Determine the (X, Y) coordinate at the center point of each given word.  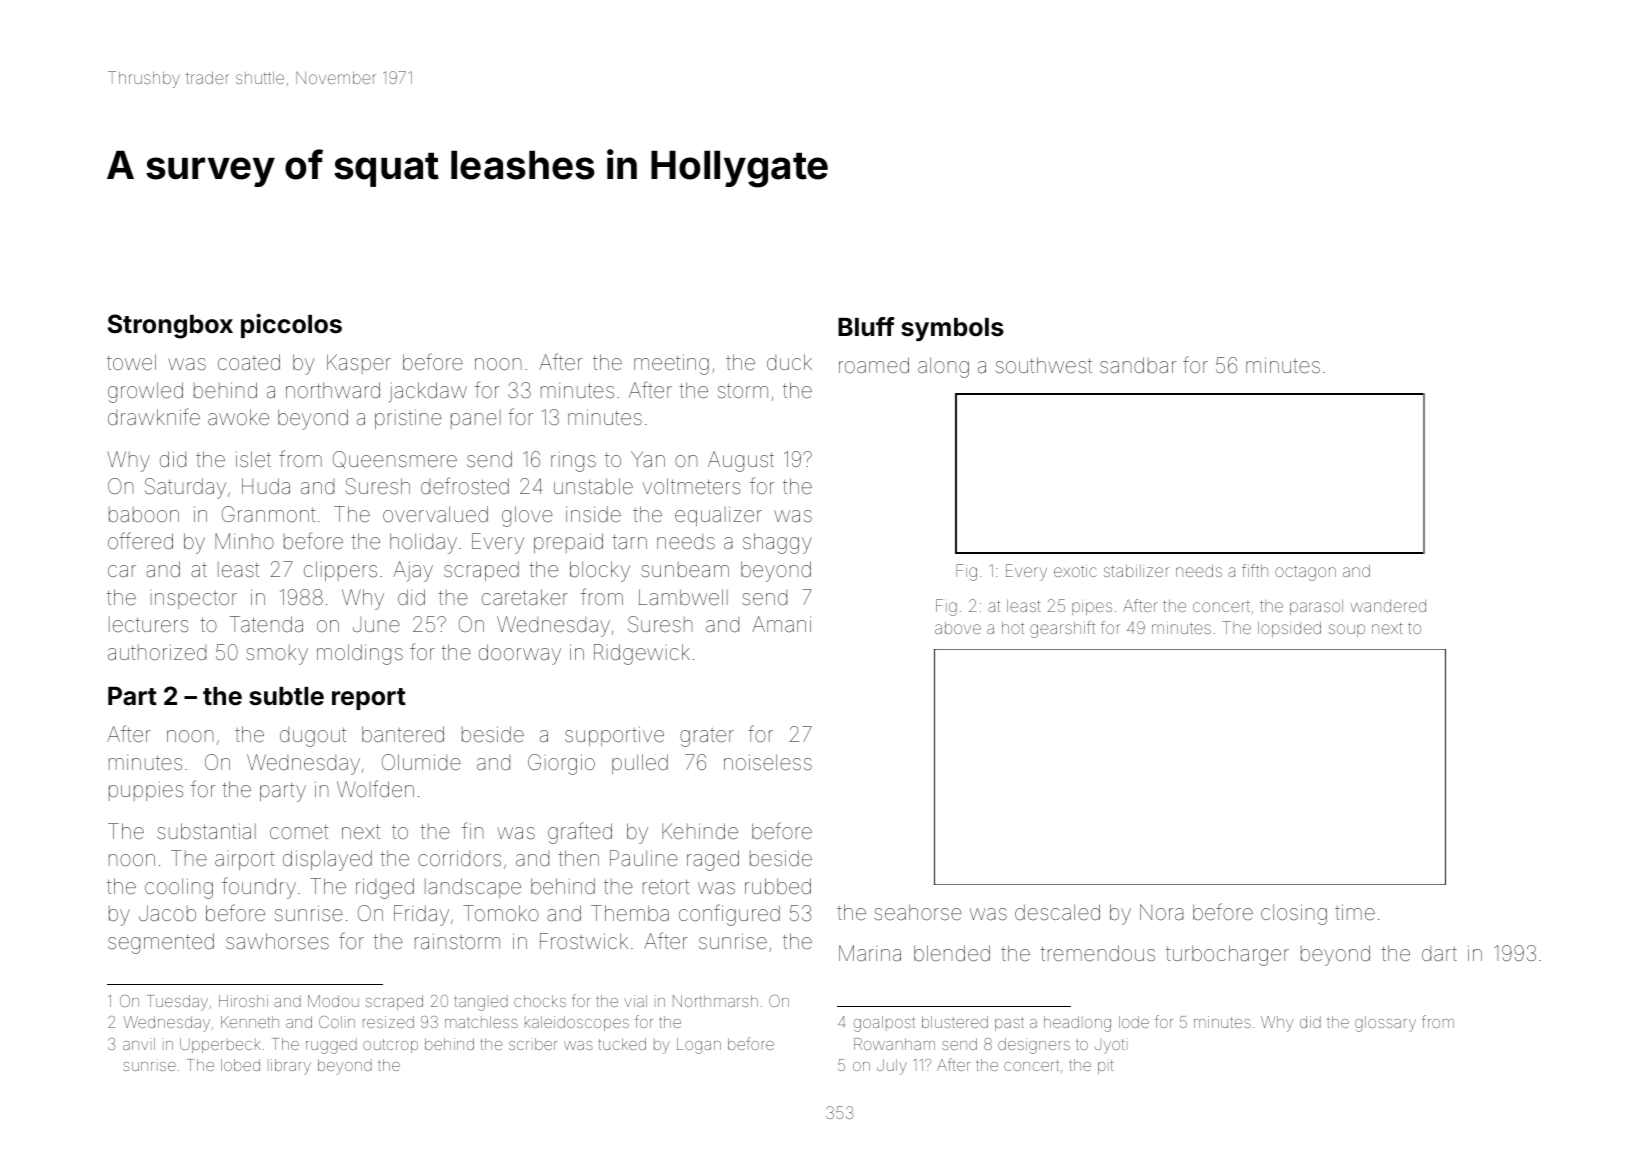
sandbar (1138, 365)
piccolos (291, 326)
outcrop (390, 1046)
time (1355, 912)
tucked (622, 1044)
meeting (671, 364)
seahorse (918, 912)
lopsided (1289, 629)
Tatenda (266, 624)
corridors (459, 858)
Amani (781, 624)
